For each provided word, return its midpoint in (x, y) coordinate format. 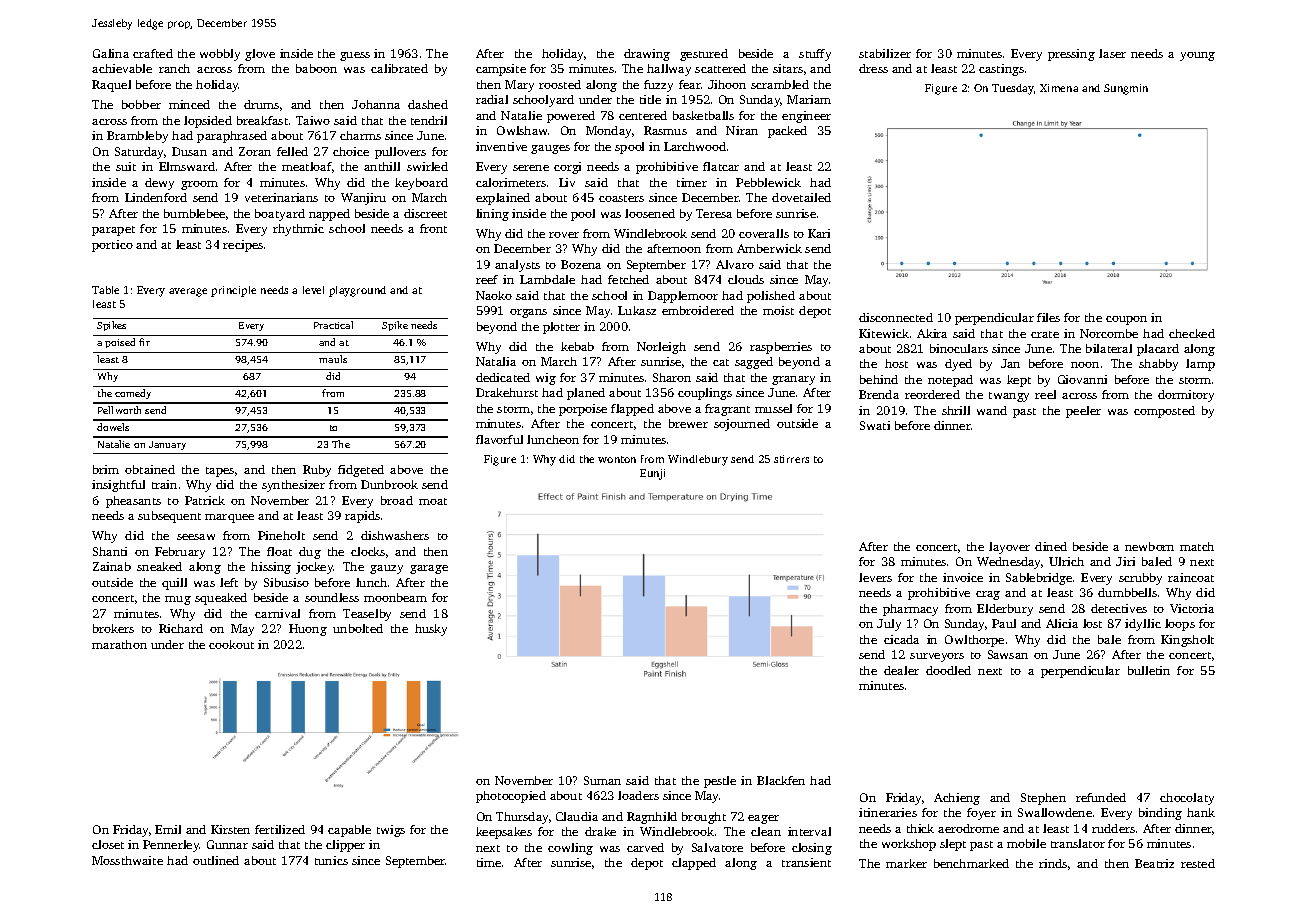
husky (431, 630)
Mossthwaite (127, 860)
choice (351, 151)
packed (787, 132)
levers (875, 577)
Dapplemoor (683, 297)
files (1048, 317)
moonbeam (395, 597)
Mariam (809, 99)
